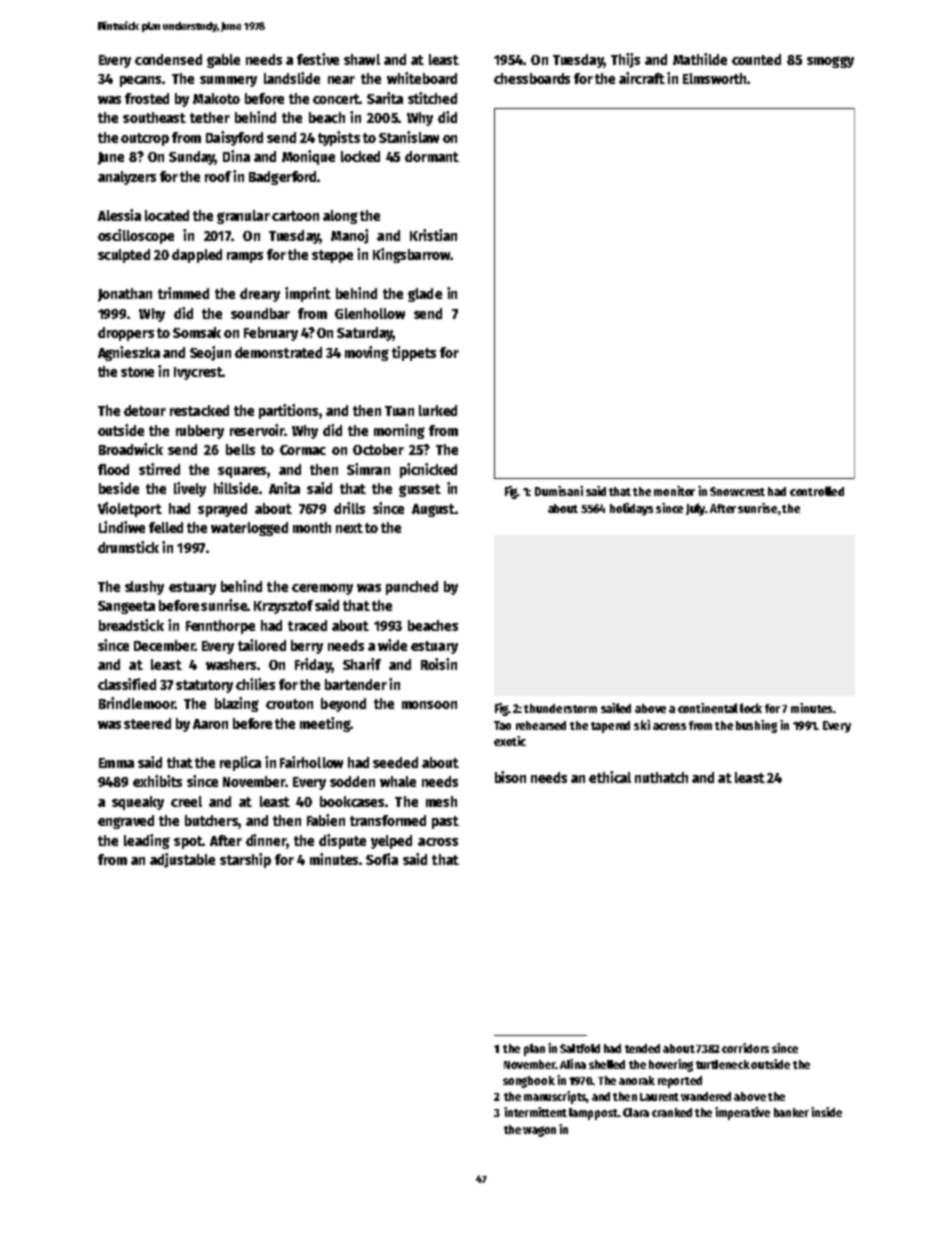 The width and height of the screenshot is (952, 1233). Describe the element at coordinates (714, 78) in the screenshot. I see `Elmsworth` at that location.
